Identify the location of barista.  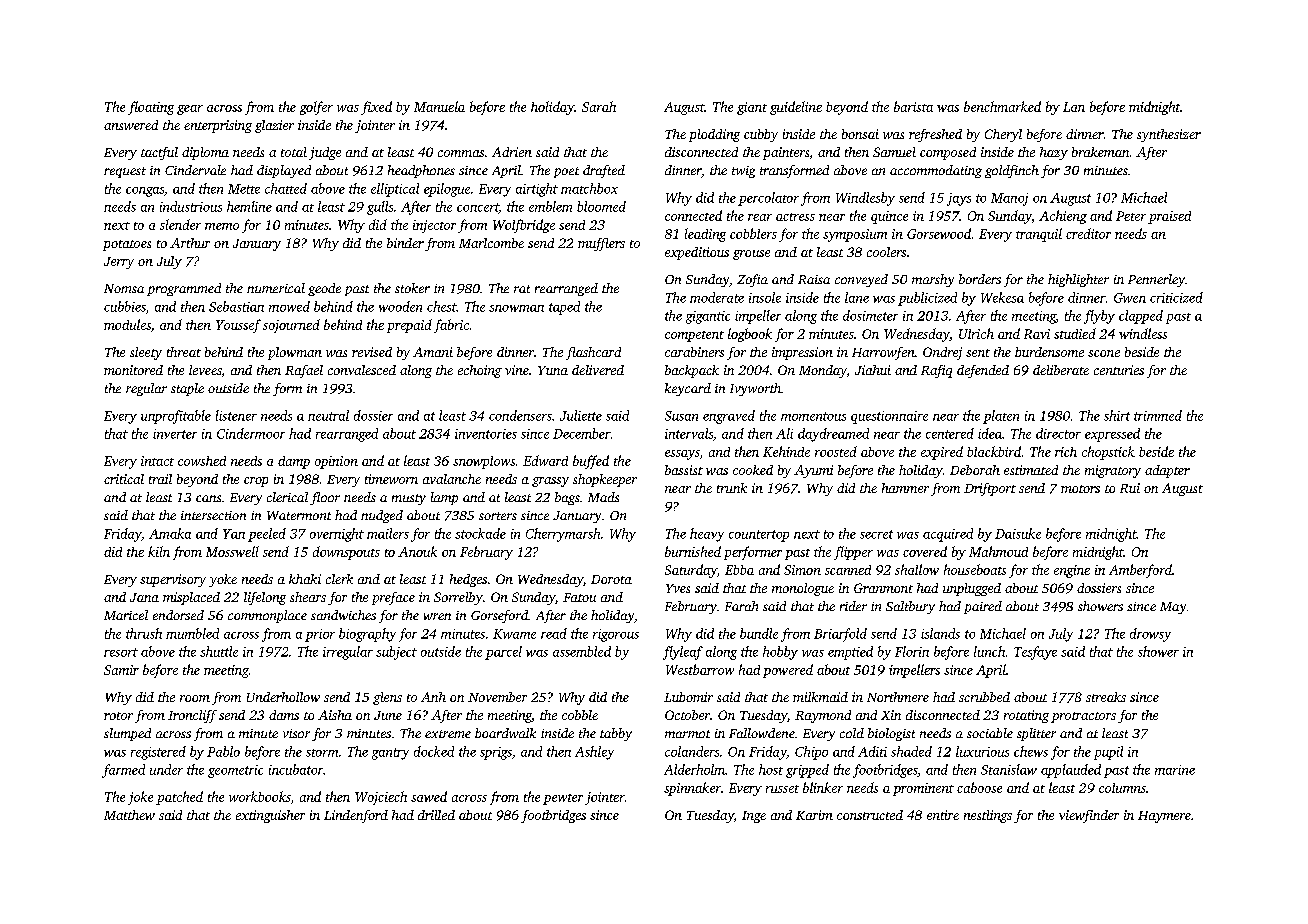
(913, 106).
